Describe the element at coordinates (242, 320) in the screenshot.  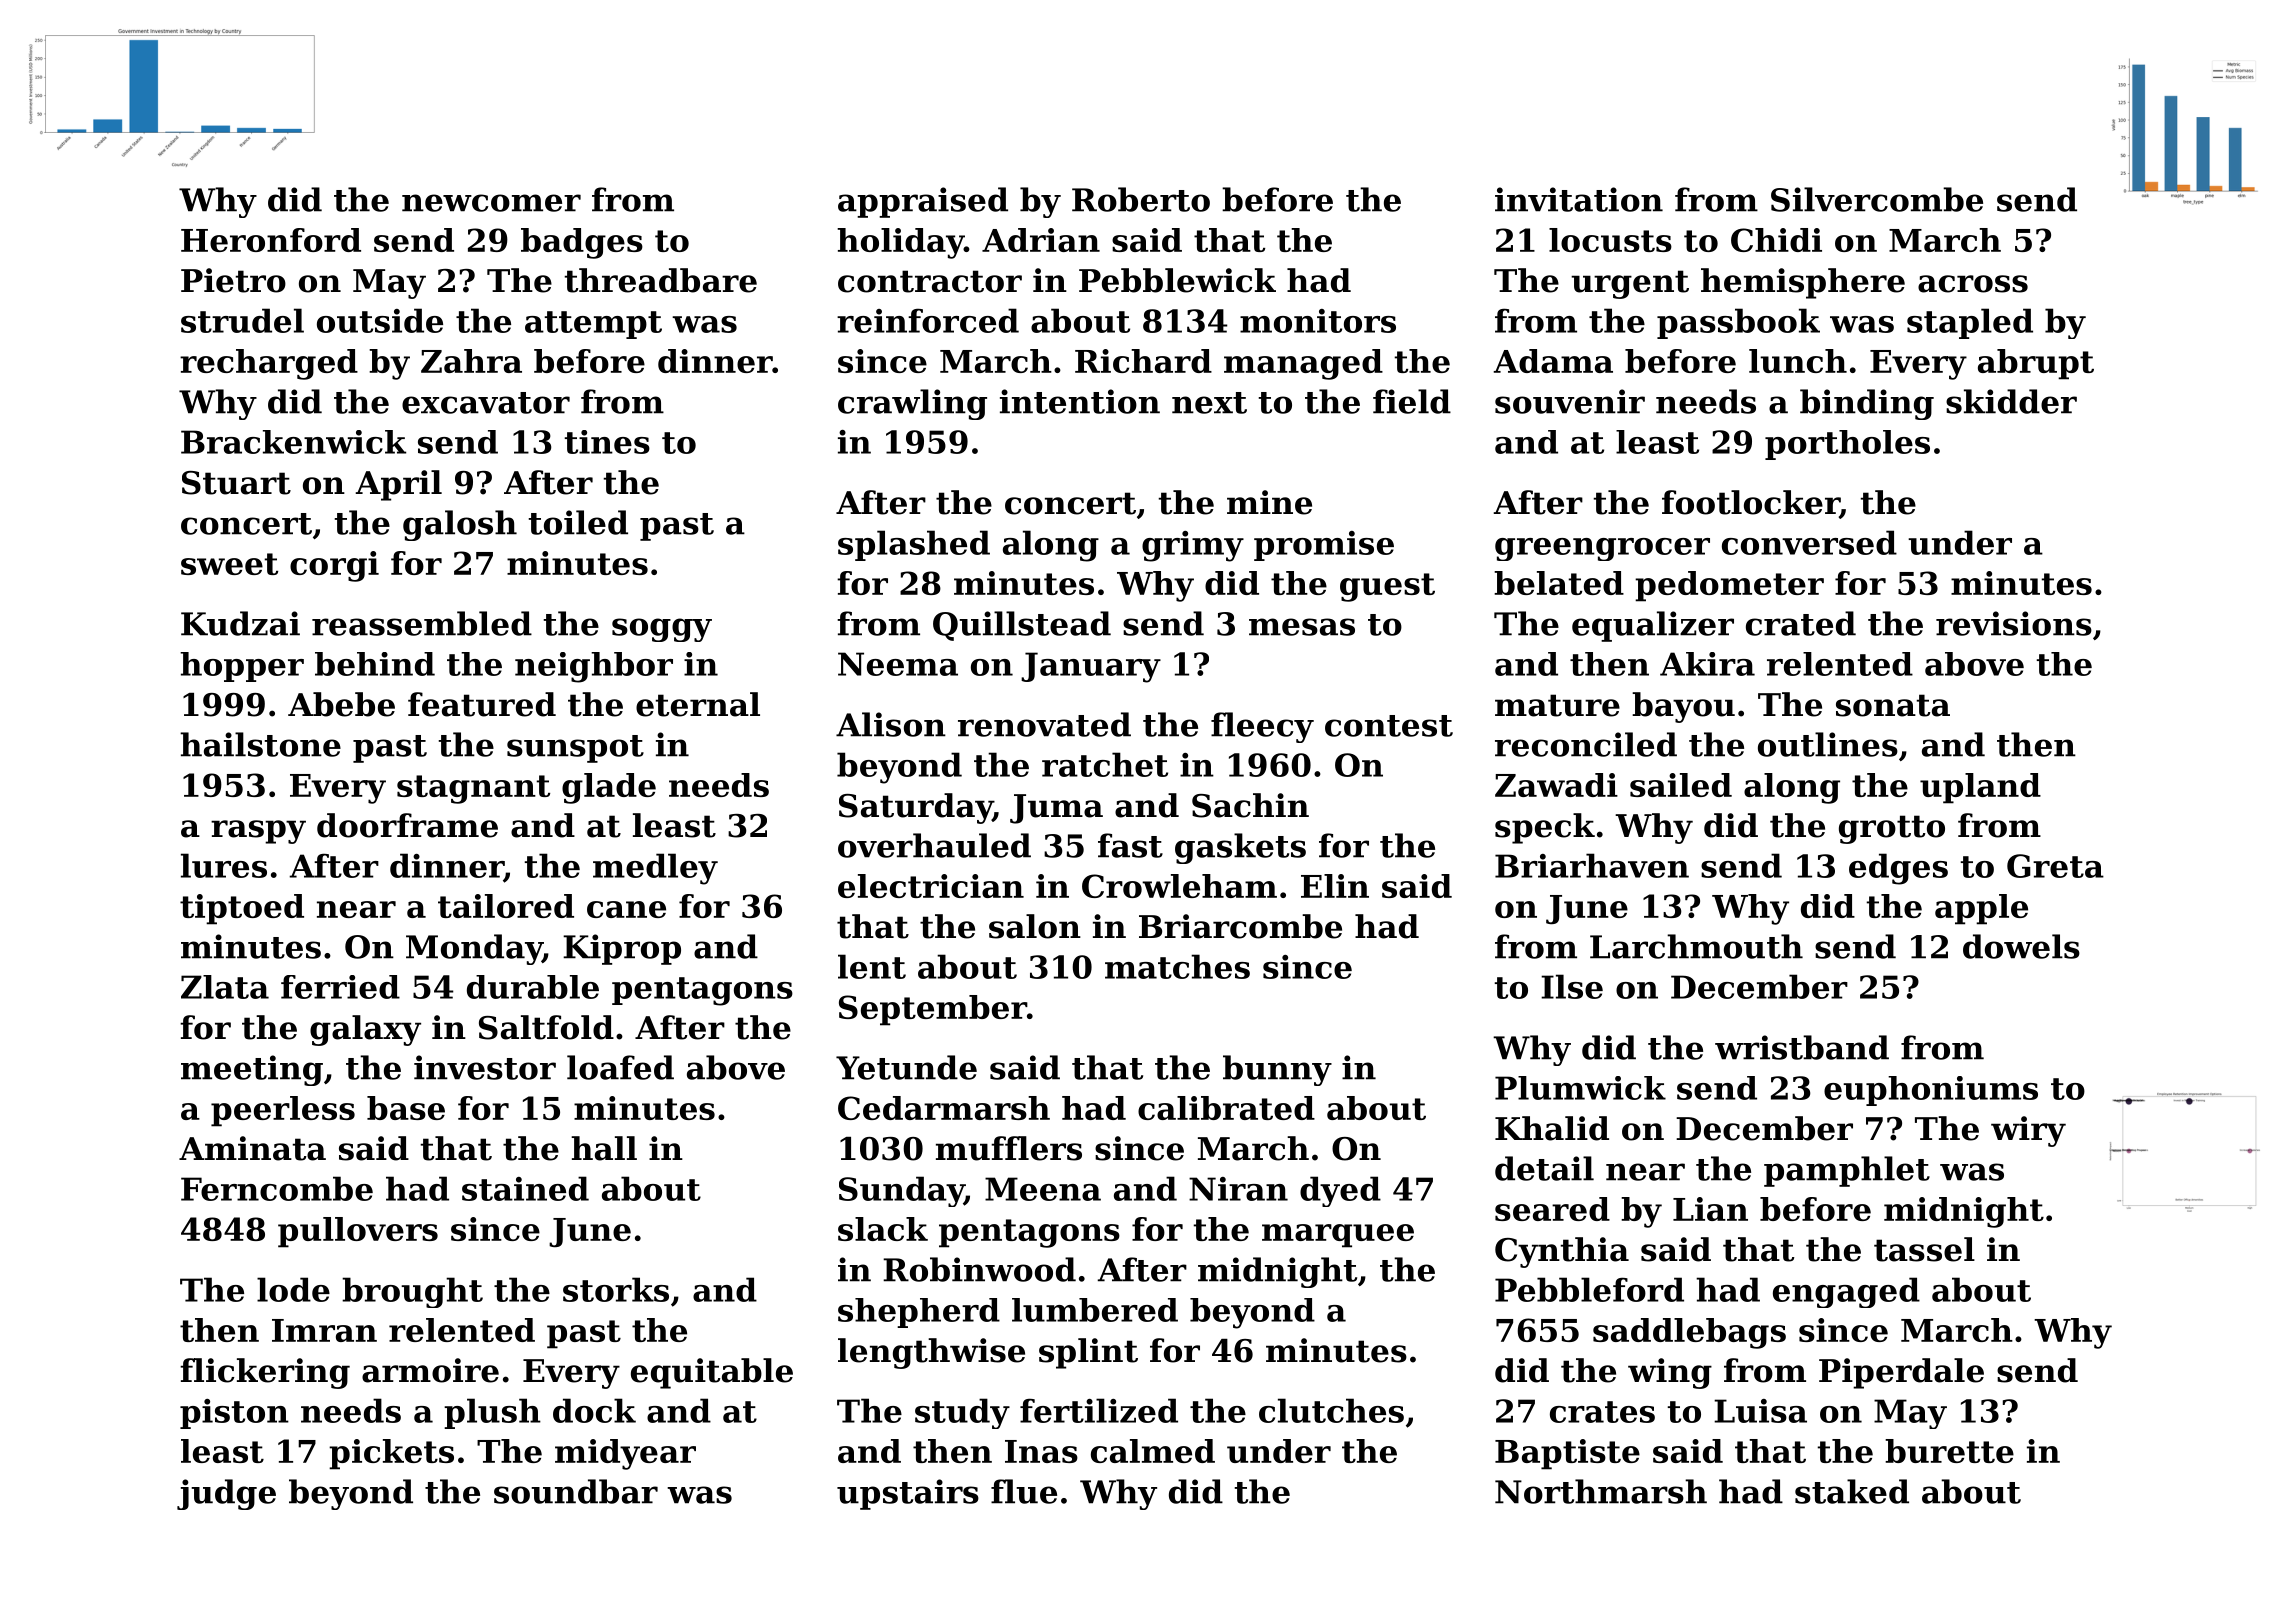
I see `strudel` at that location.
